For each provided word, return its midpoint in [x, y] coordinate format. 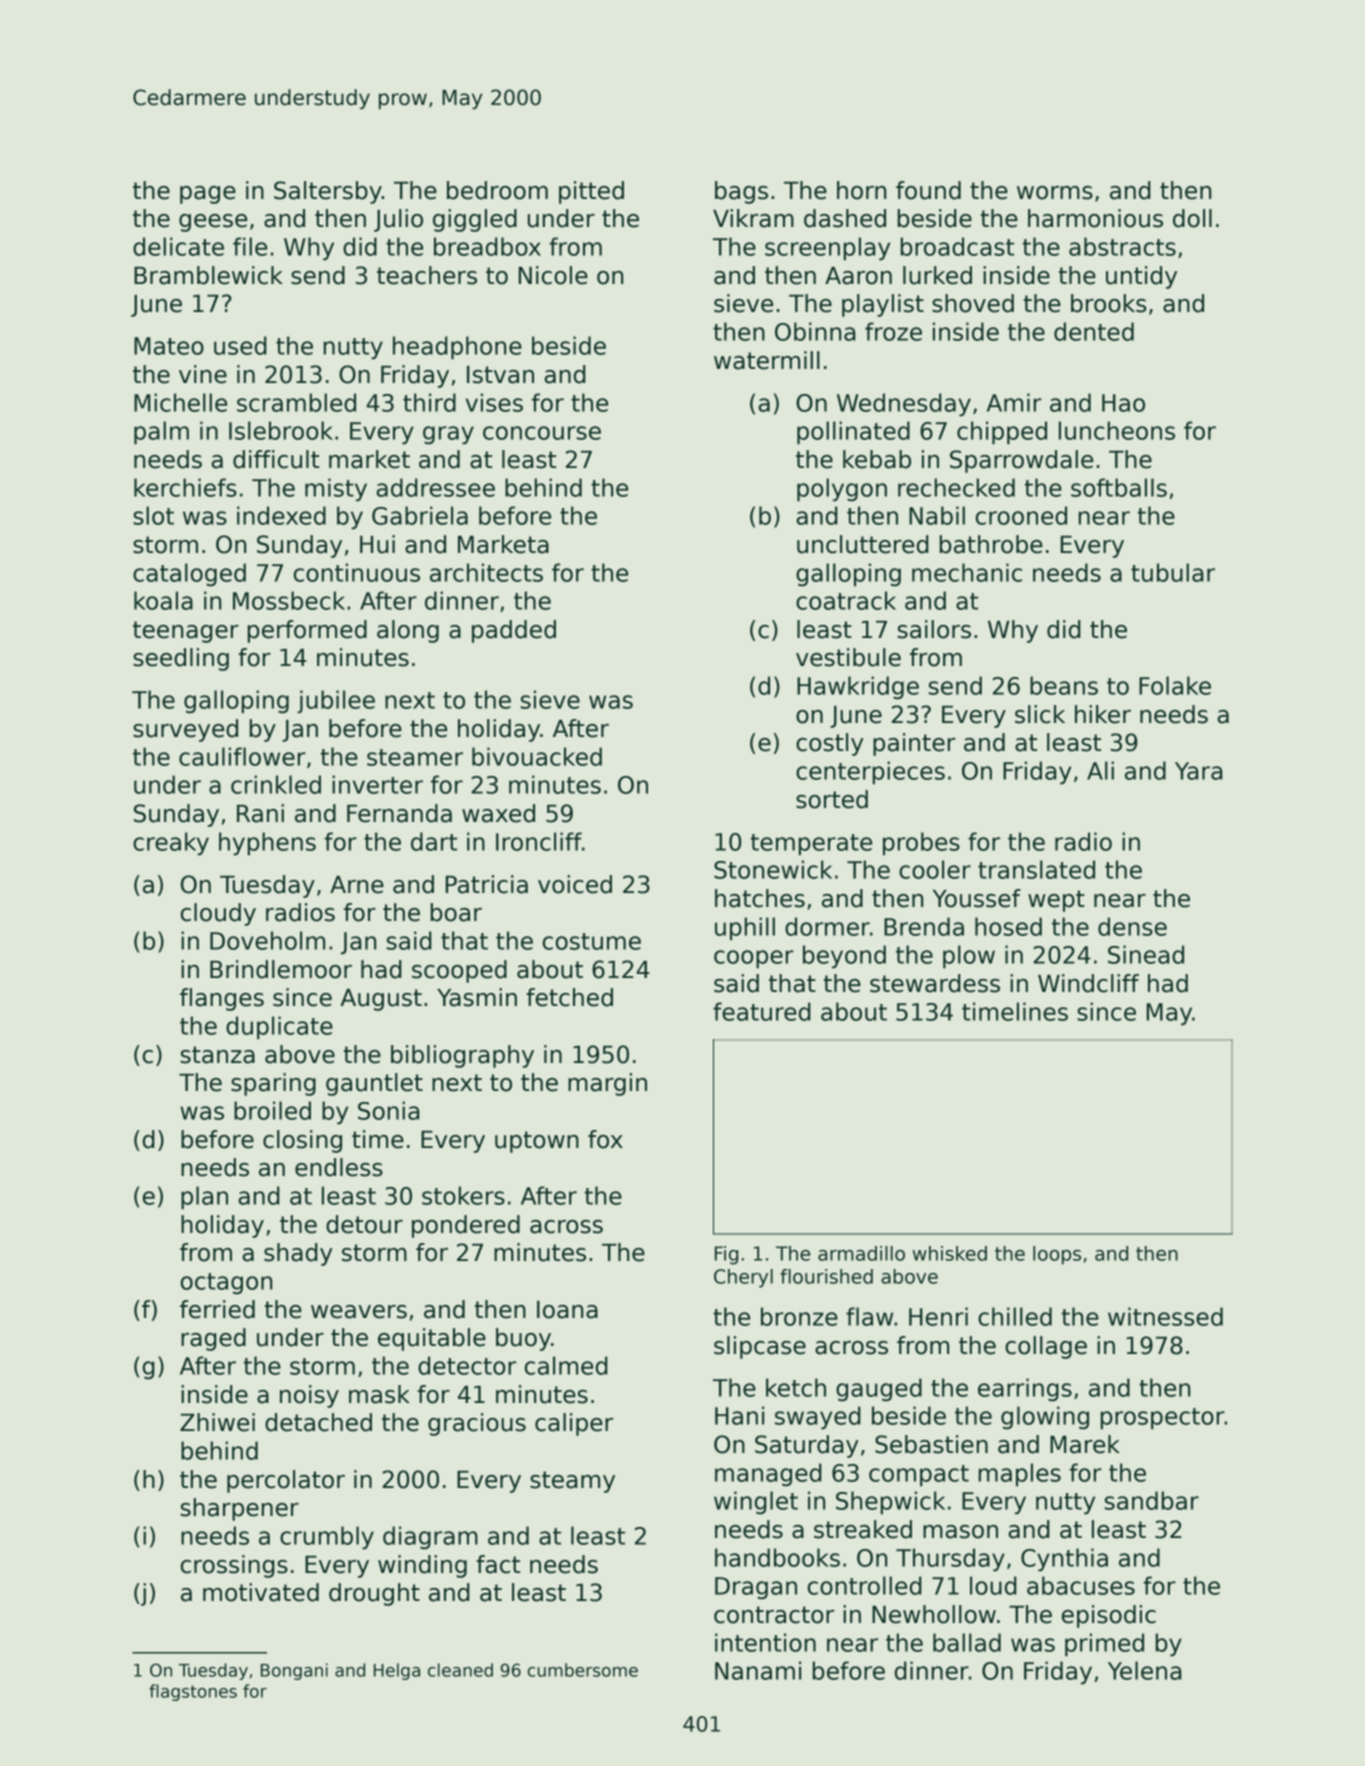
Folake [1175, 685]
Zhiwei [217, 1422]
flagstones [193, 1692]
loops [1057, 1255]
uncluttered [863, 544]
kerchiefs [185, 487]
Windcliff [1088, 983]
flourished [826, 1276]
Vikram [753, 218]
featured [762, 1011]
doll [1192, 218]
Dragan [756, 1588]
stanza [217, 1055]
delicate [178, 246]
